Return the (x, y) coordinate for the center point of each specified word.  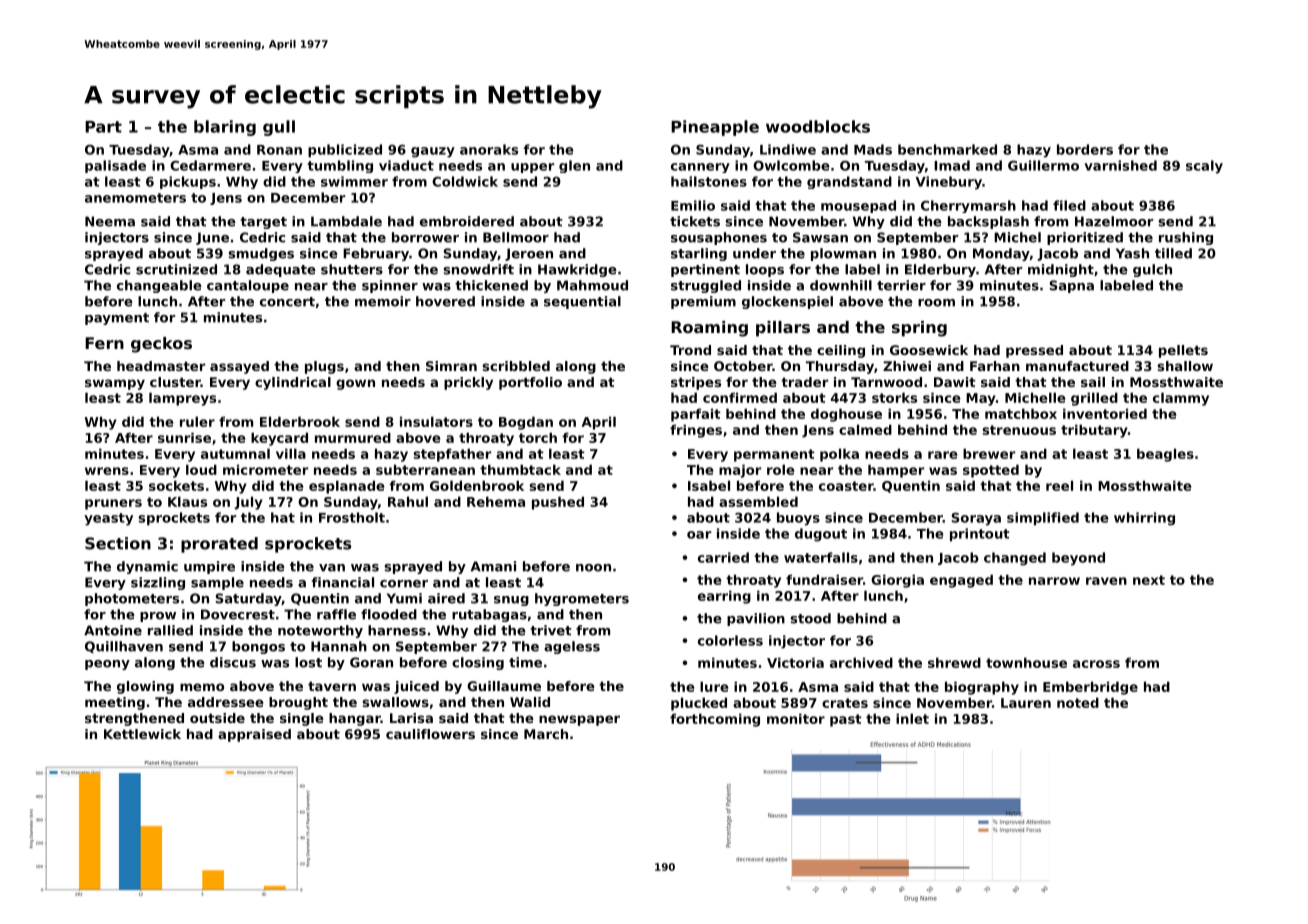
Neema (110, 221)
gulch (1152, 270)
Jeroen (529, 254)
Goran (371, 662)
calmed (865, 429)
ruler (197, 421)
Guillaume (504, 686)
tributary (1094, 431)
